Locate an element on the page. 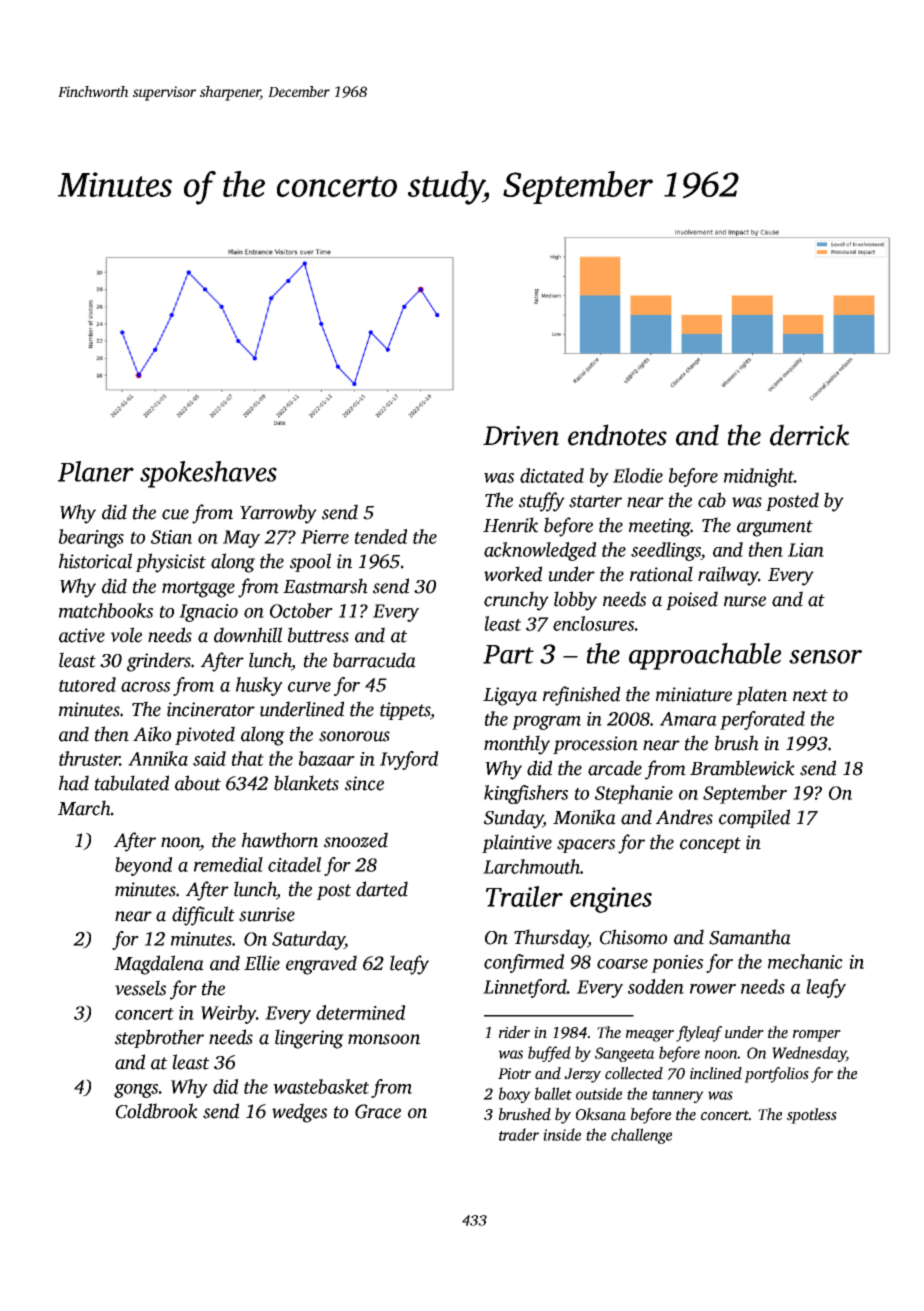  Planer is located at coordinates (96, 471).
